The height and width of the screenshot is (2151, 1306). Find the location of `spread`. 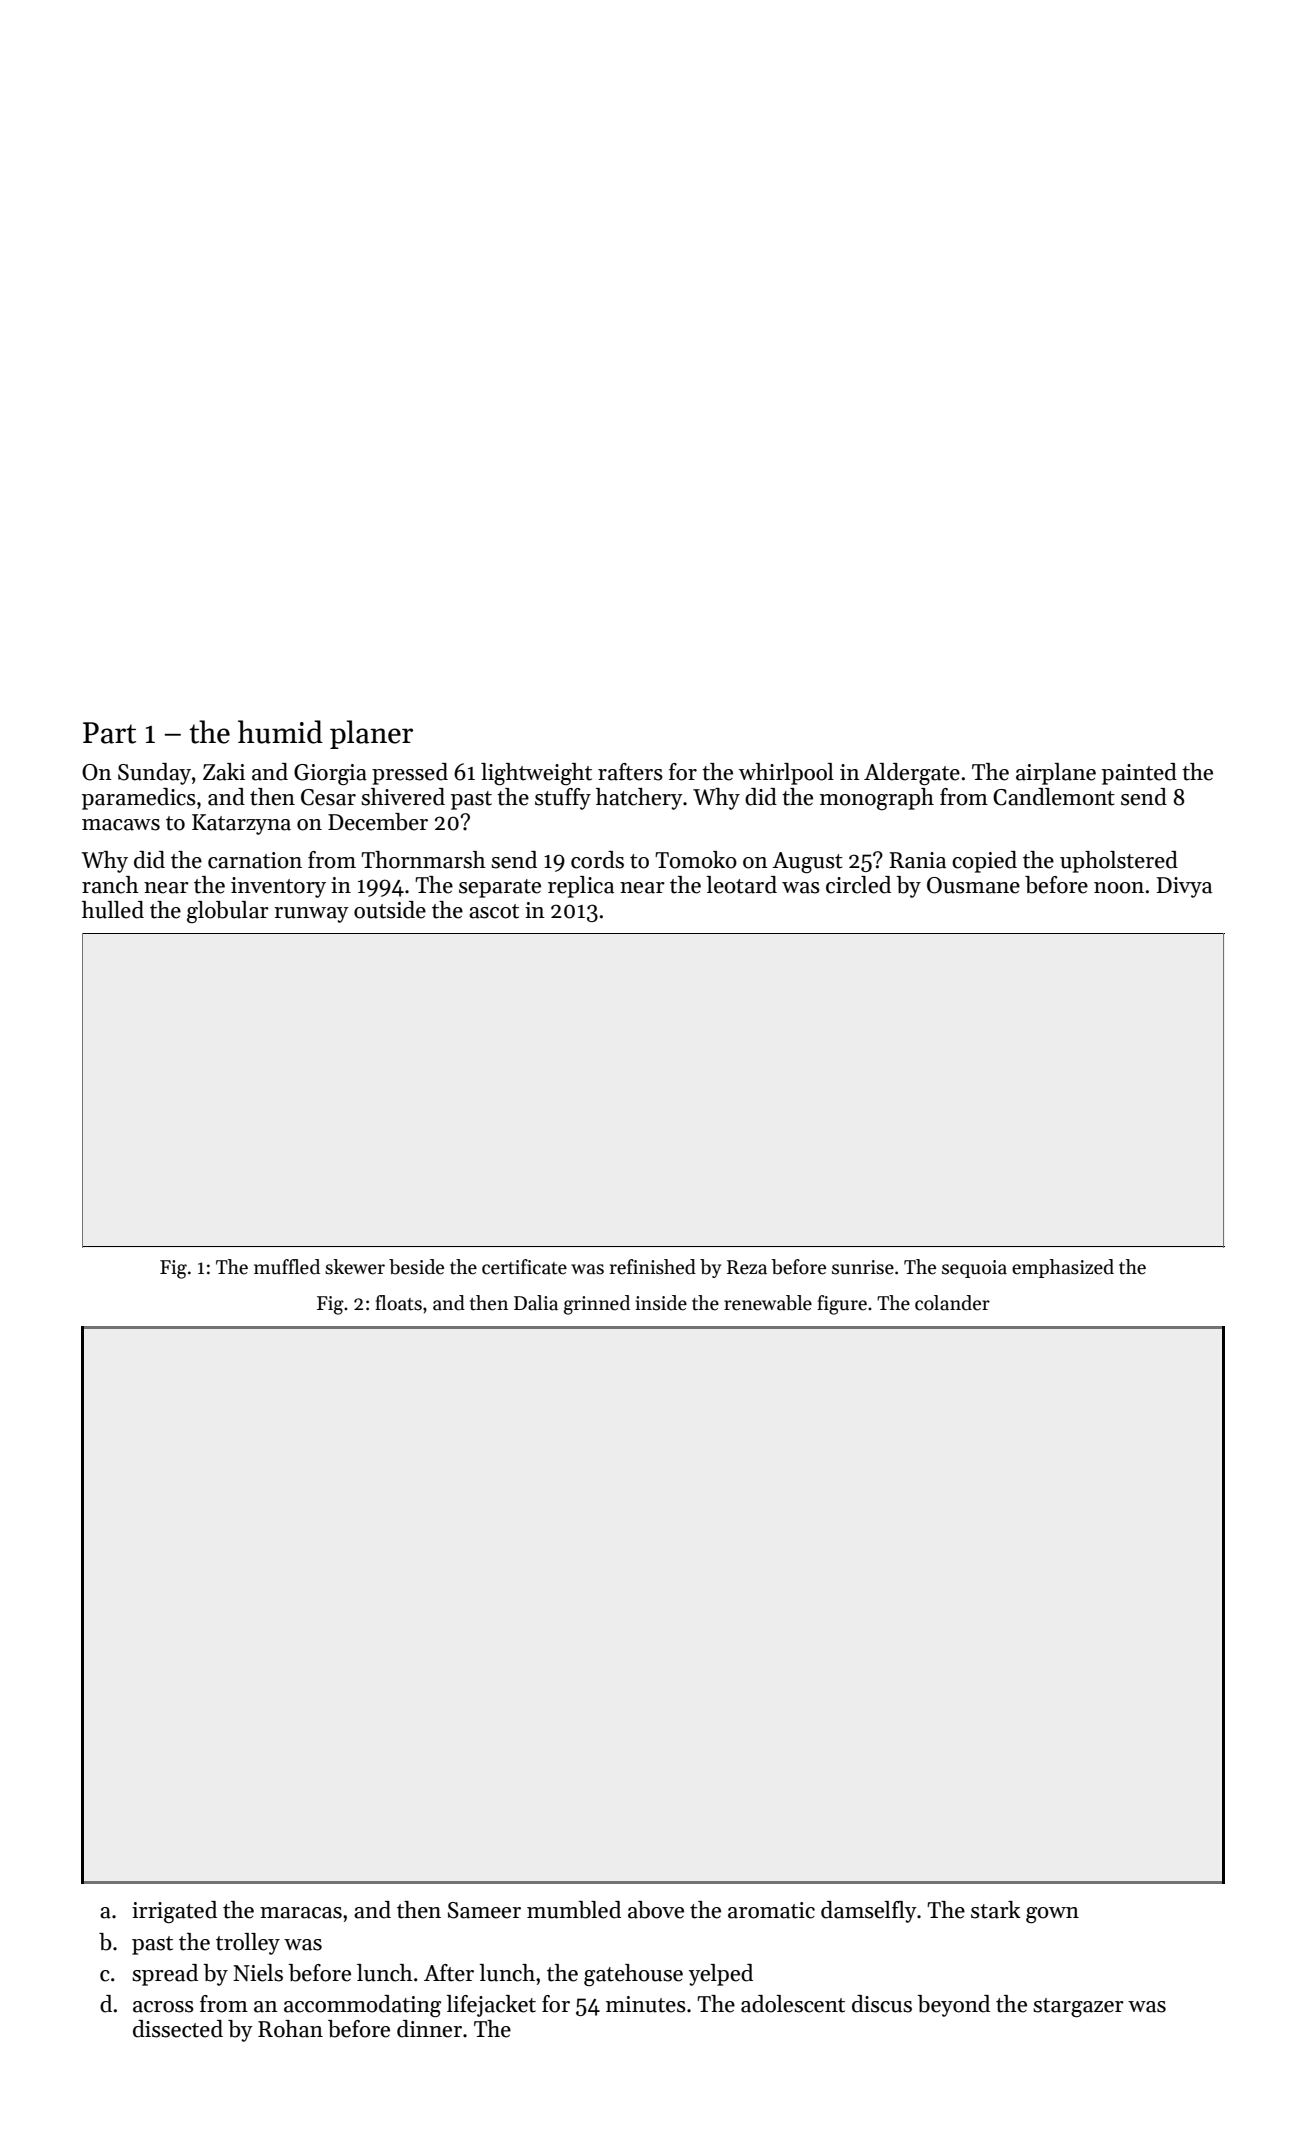

spread is located at coordinates (165, 1975).
